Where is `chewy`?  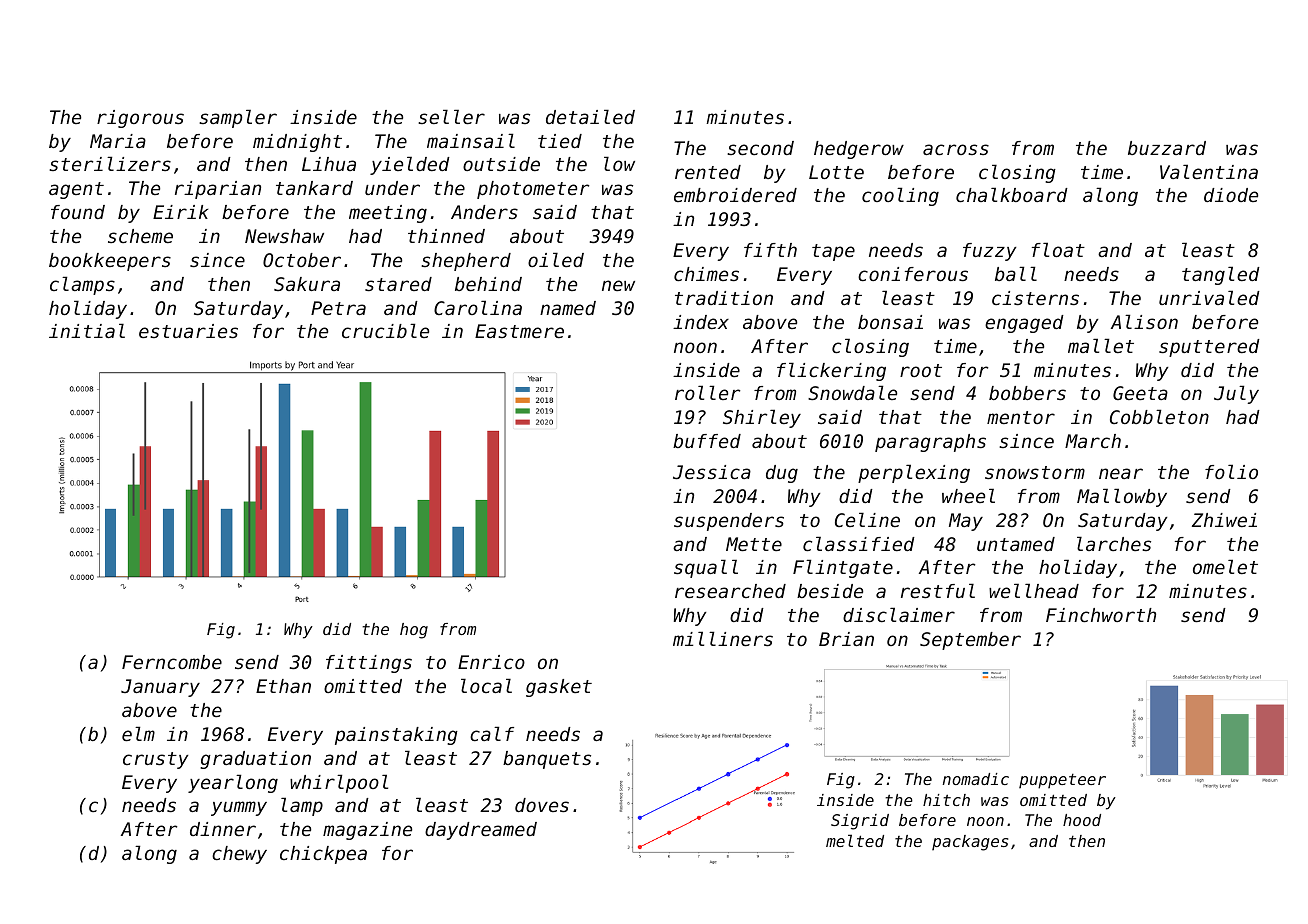
chewy is located at coordinates (239, 855).
